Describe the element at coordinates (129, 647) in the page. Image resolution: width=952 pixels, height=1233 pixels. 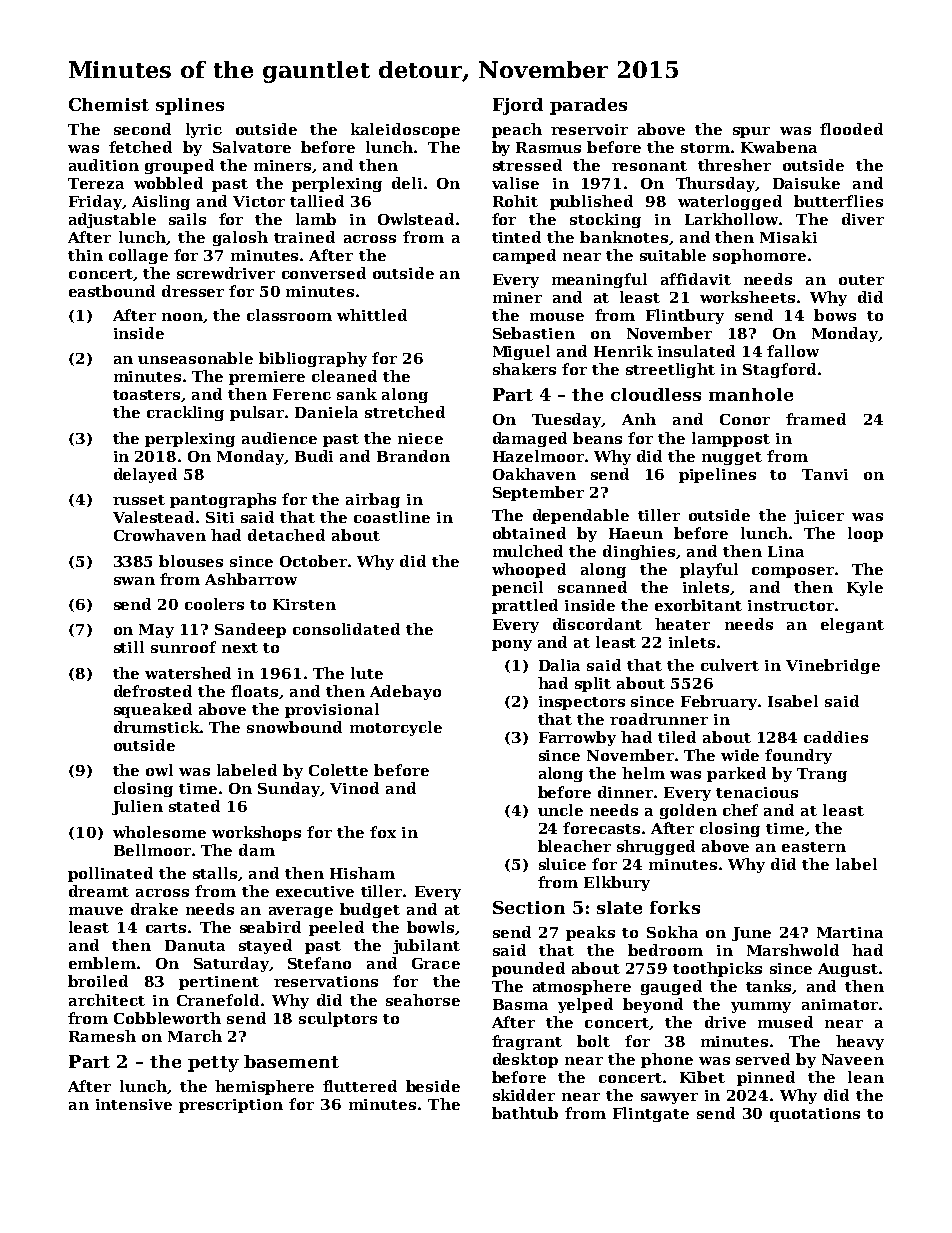
I see `still` at that location.
